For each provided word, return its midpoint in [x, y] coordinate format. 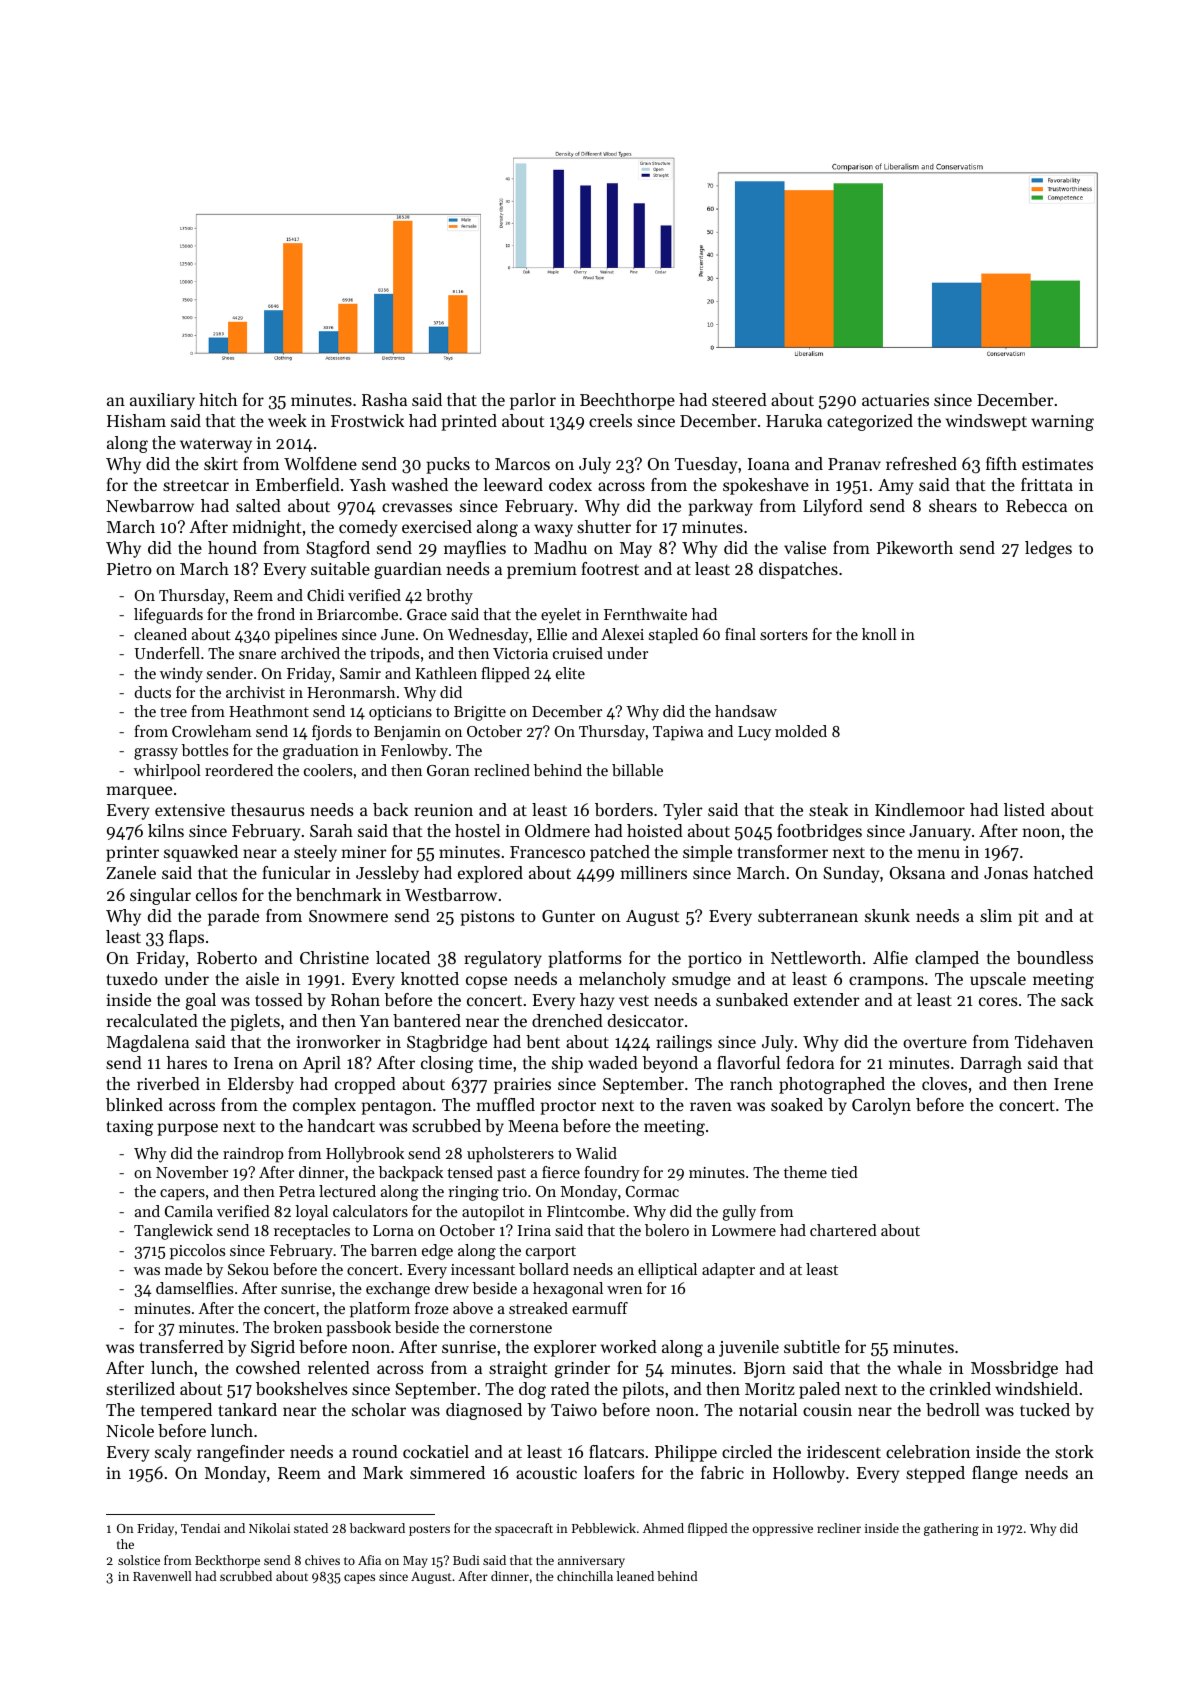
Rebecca [1036, 505]
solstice [139, 1560]
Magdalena [148, 1043]
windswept [986, 422]
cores [998, 1001]
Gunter [568, 916]
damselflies [194, 1288]
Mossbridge [1014, 1369]
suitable [340, 568]
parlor [533, 401]
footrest [610, 568]
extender [827, 999]
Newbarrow [150, 505]
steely [315, 853]
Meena [533, 1126]
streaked [538, 1308]
